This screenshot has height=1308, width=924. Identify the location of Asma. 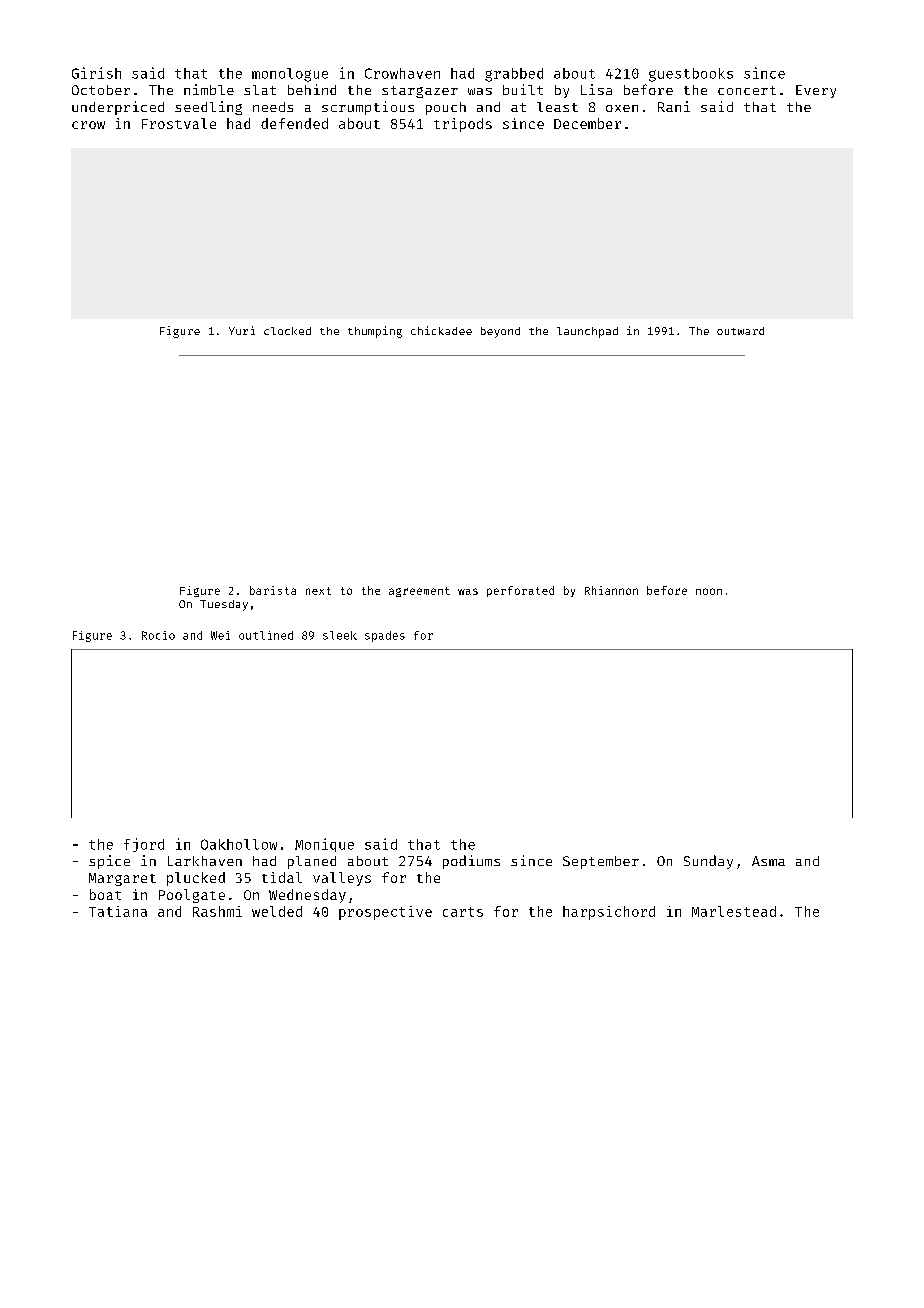
(768, 861).
